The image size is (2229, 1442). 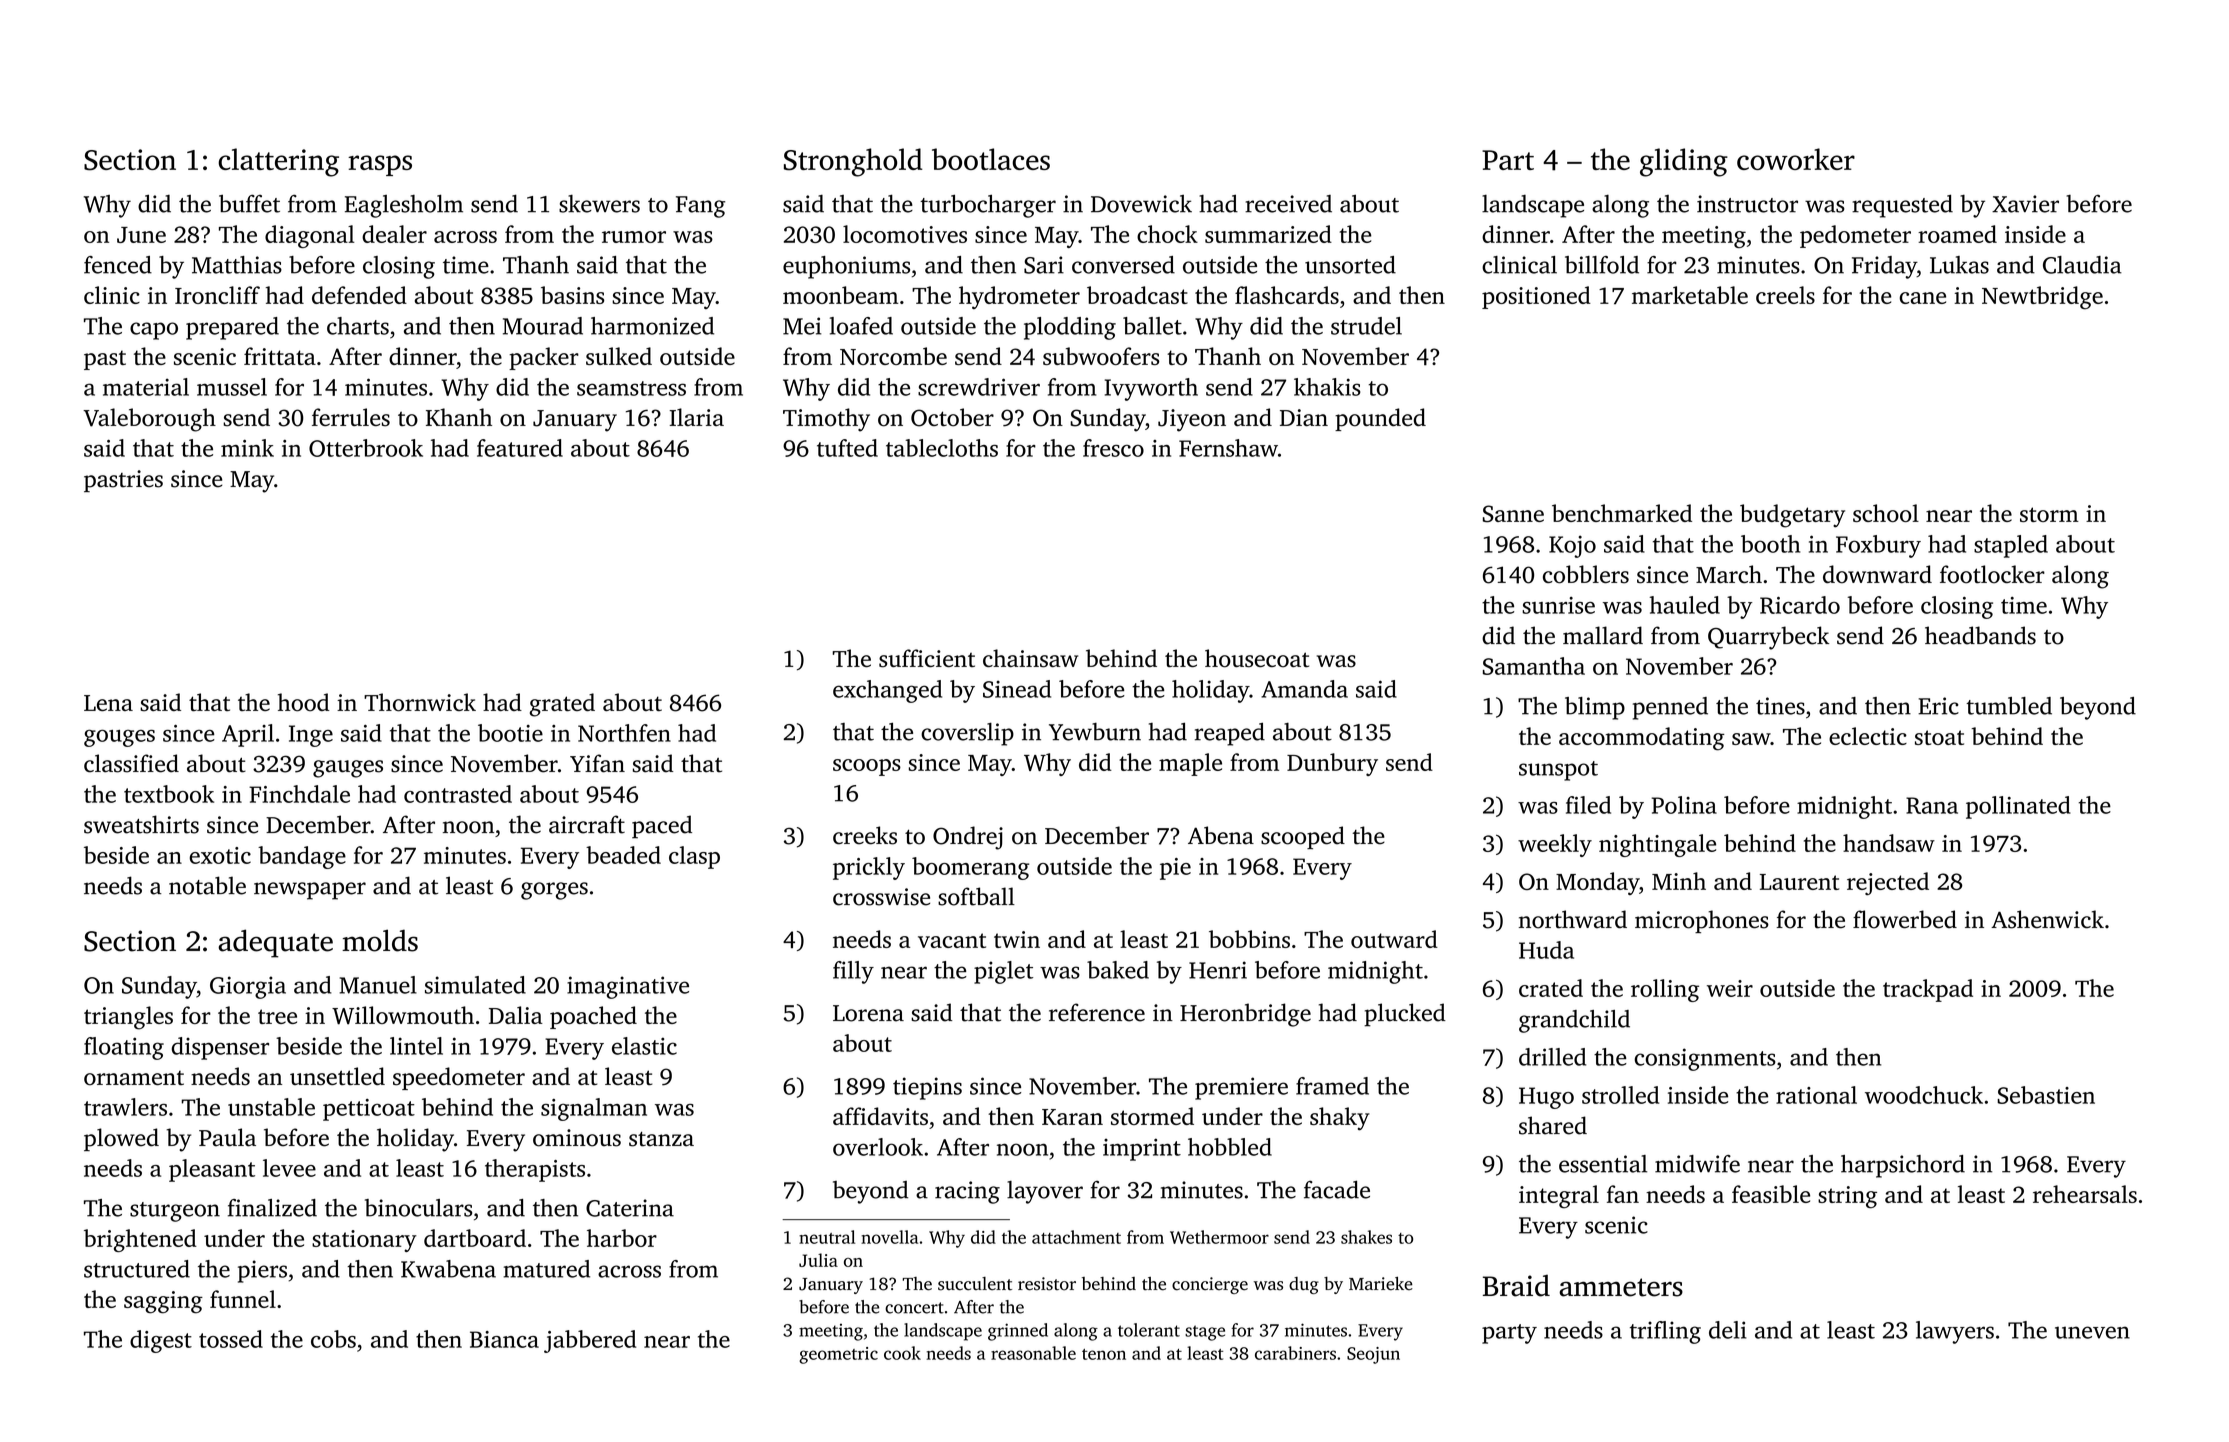 What do you see at coordinates (826, 420) in the screenshot?
I see `Timothy` at bounding box center [826, 420].
